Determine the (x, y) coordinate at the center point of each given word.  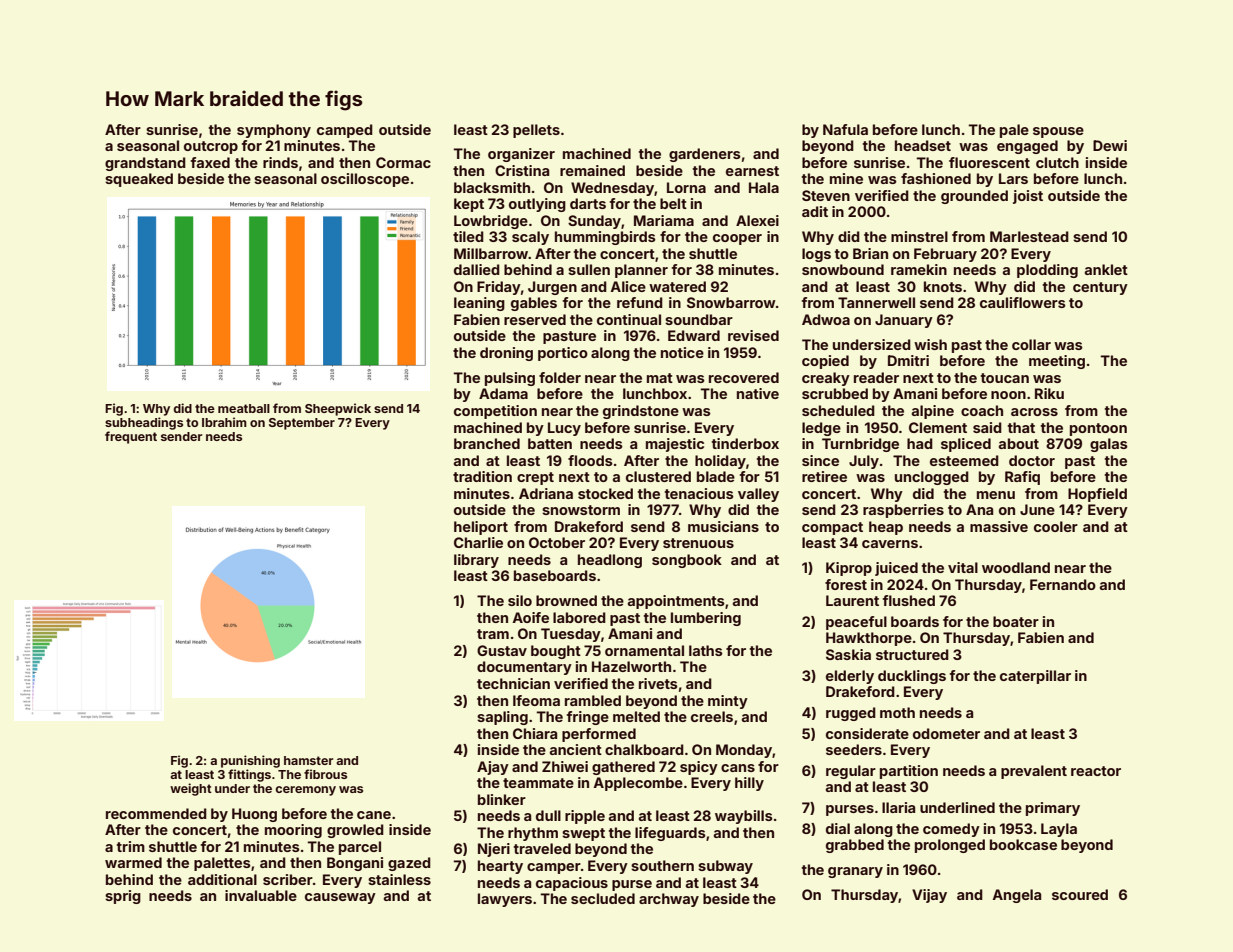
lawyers (505, 900)
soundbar (699, 319)
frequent (131, 437)
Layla (1059, 830)
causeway (340, 898)
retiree (824, 476)
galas (1109, 445)
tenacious (699, 493)
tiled (468, 236)
